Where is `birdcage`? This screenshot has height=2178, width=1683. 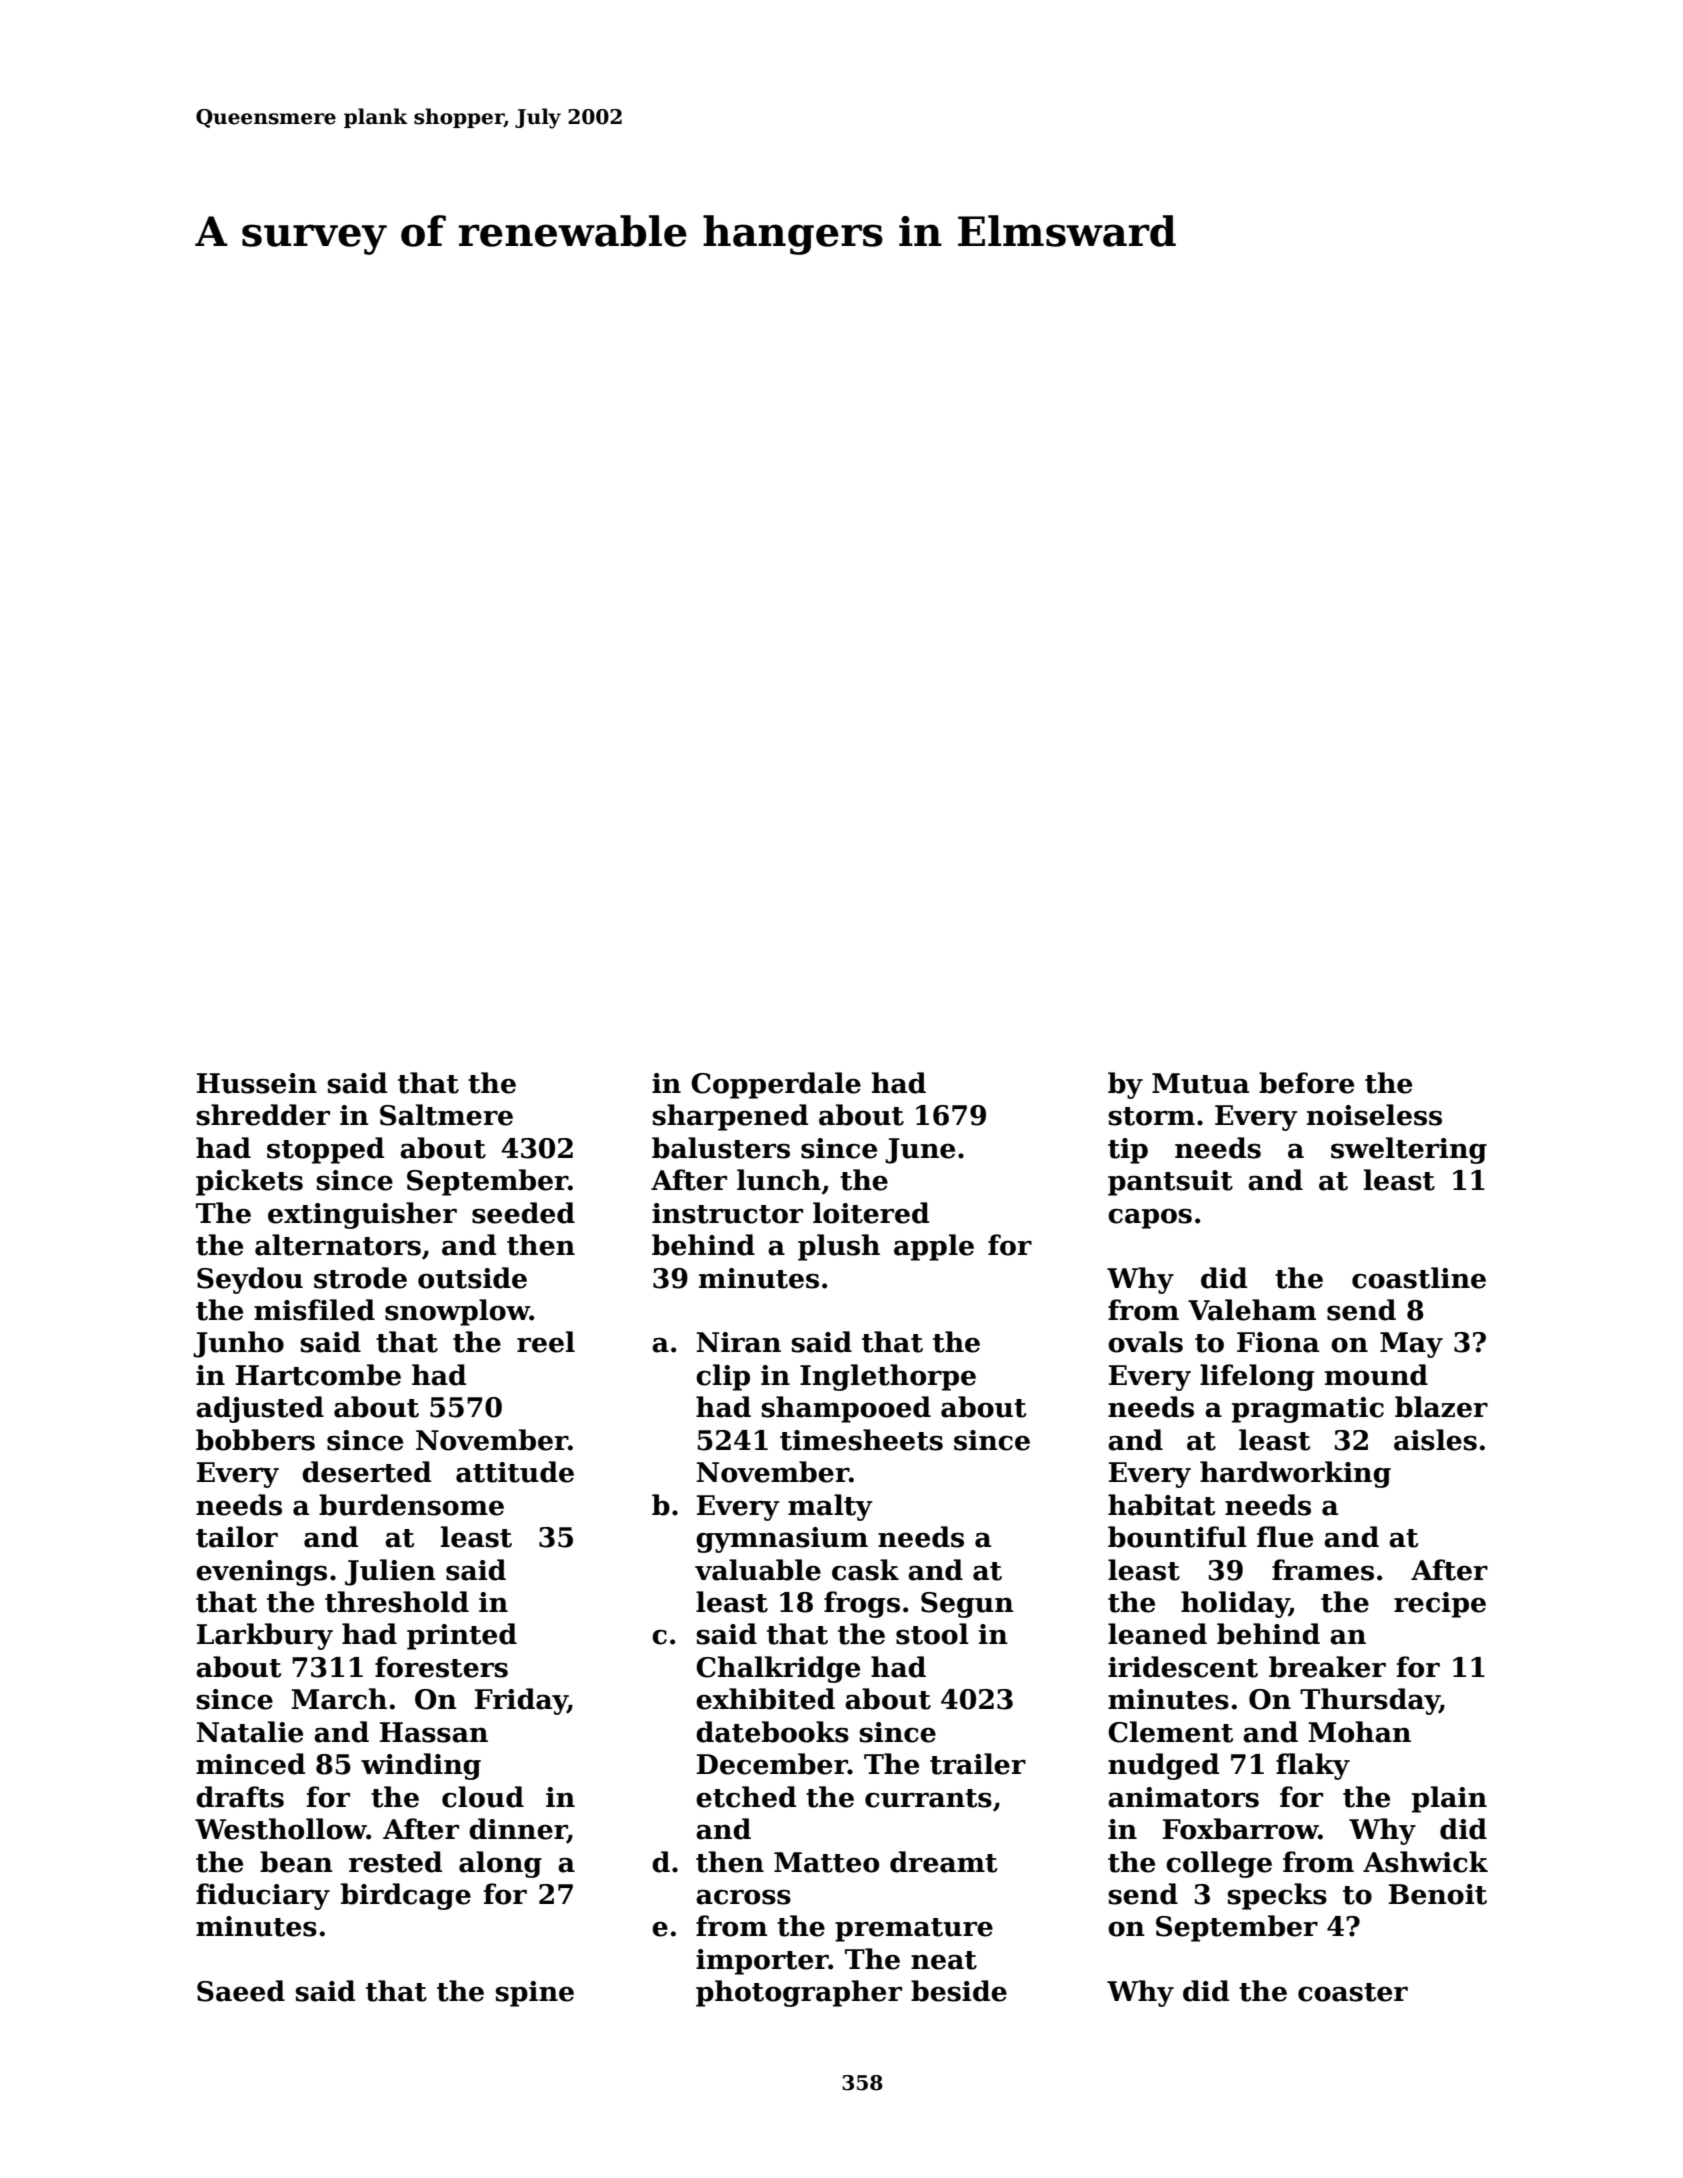
birdcage is located at coordinates (406, 1896).
